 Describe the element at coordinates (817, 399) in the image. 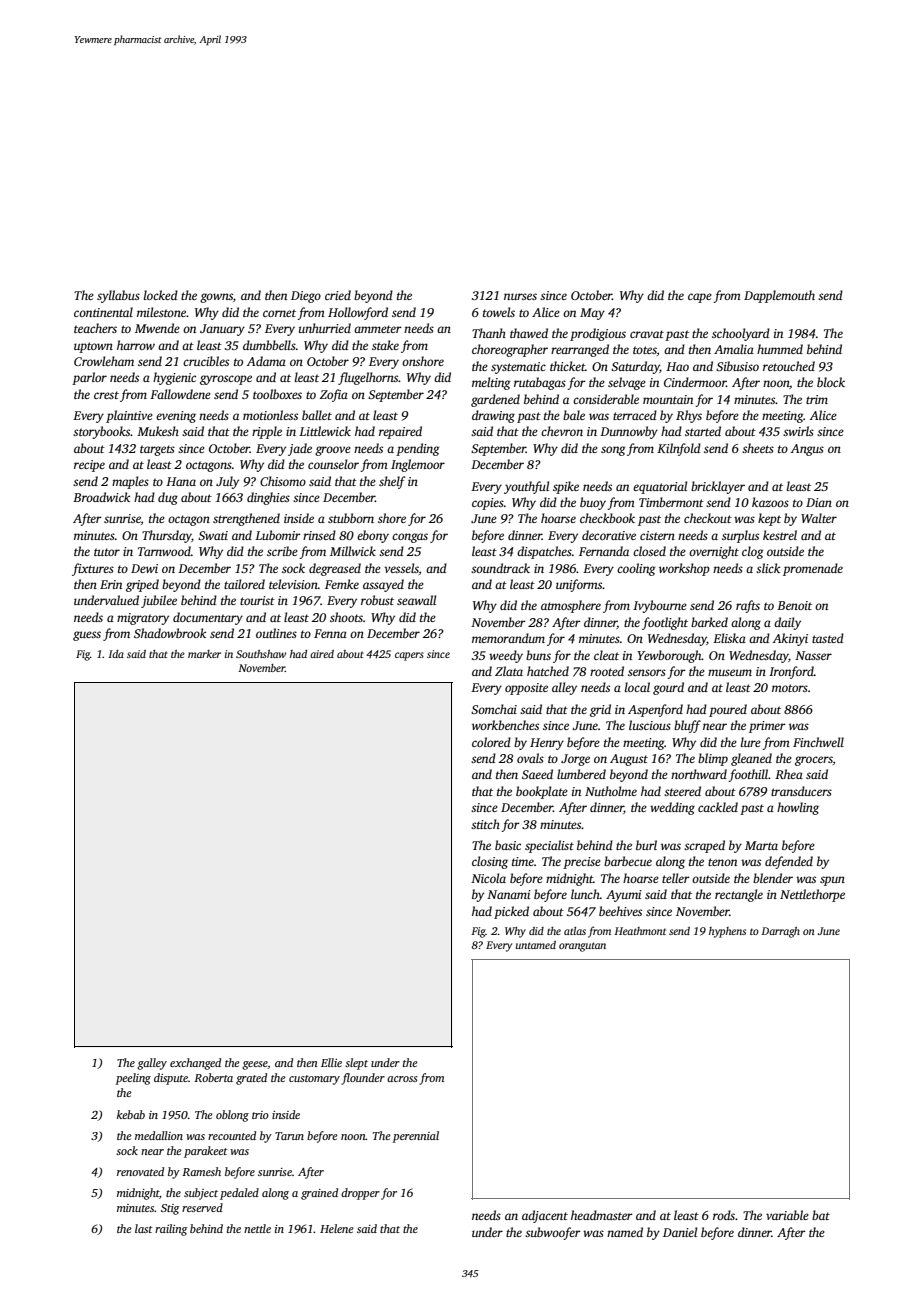

I see `trim` at that location.
